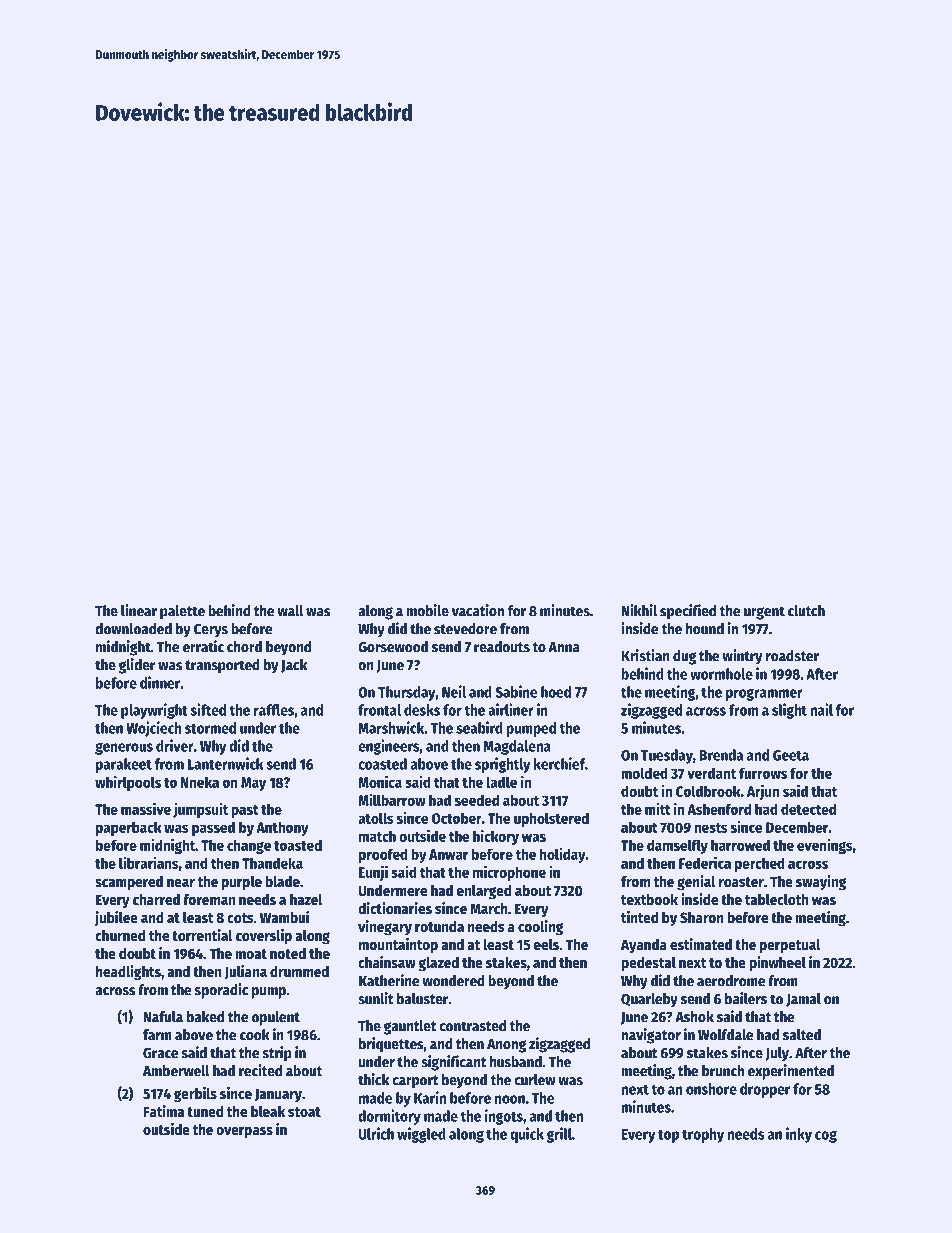 The height and width of the screenshot is (1233, 952). I want to click on Fatima, so click(163, 1111).
